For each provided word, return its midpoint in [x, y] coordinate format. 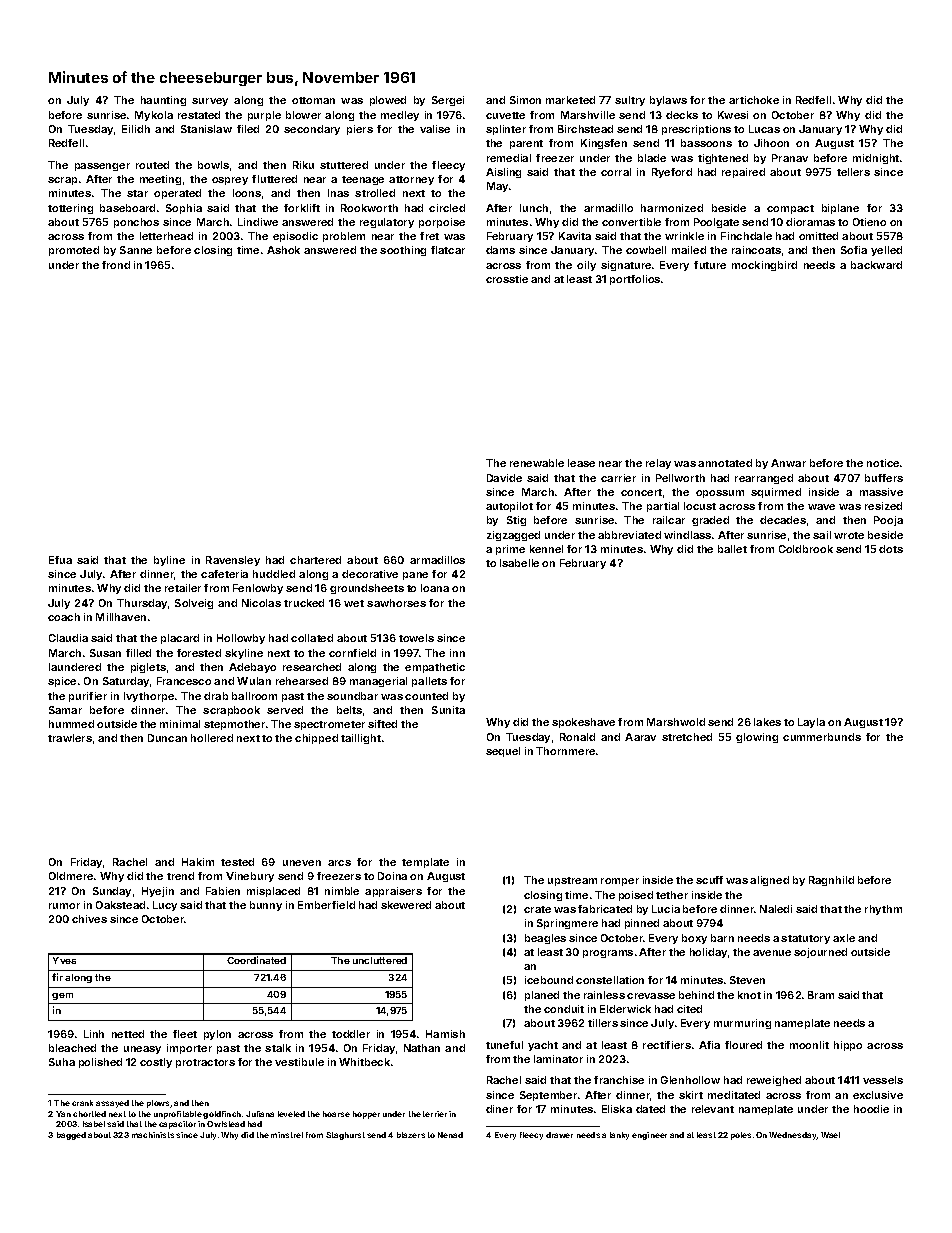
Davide [504, 478]
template [425, 863]
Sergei [448, 101]
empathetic [435, 668]
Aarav [640, 737]
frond [116, 265]
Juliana [260, 1114]
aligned [769, 881]
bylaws [668, 101]
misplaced [273, 892]
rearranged [764, 479]
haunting [163, 101]
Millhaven [121, 617]
